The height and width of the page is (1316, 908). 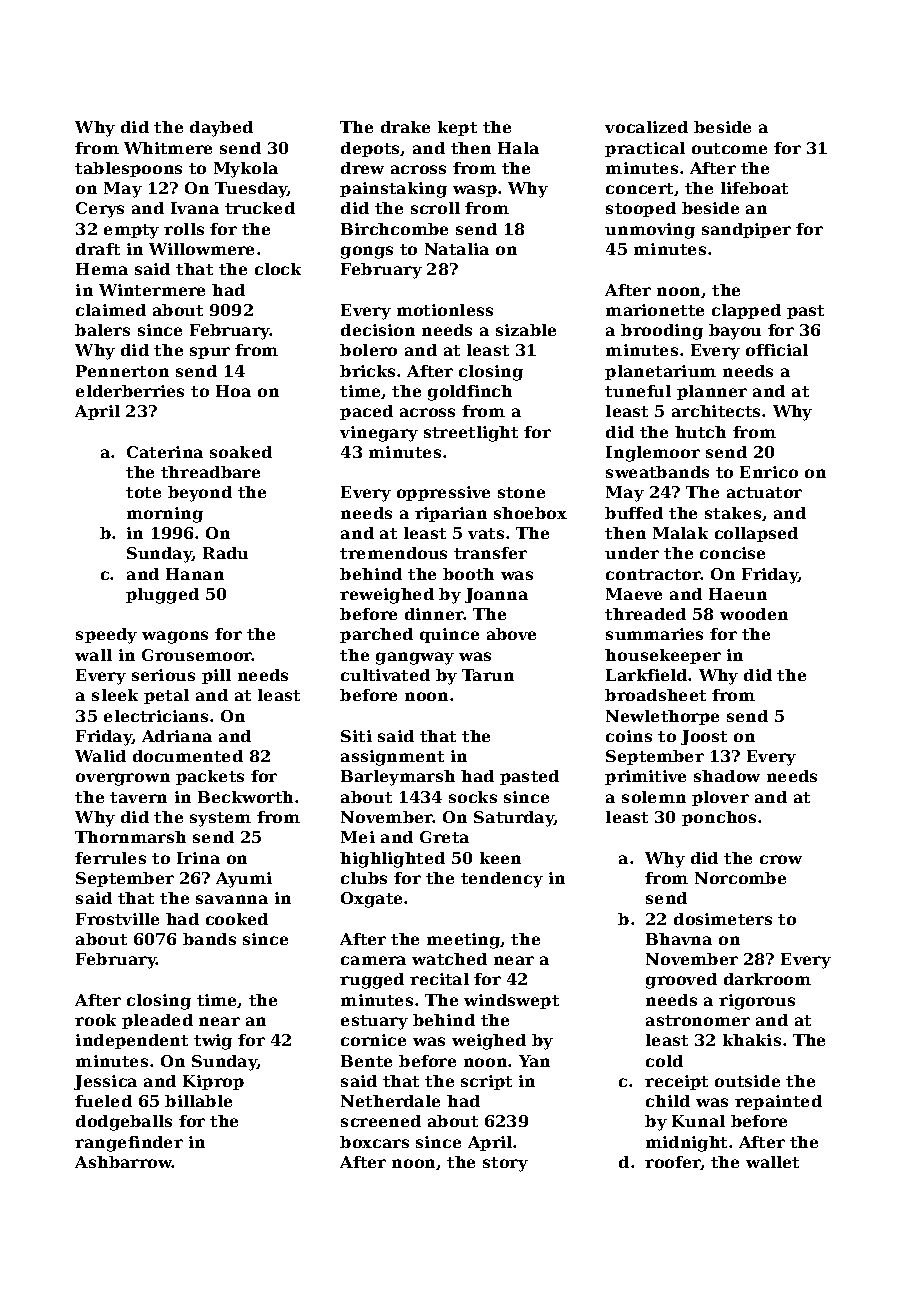 I want to click on boxcars, so click(x=374, y=1142).
